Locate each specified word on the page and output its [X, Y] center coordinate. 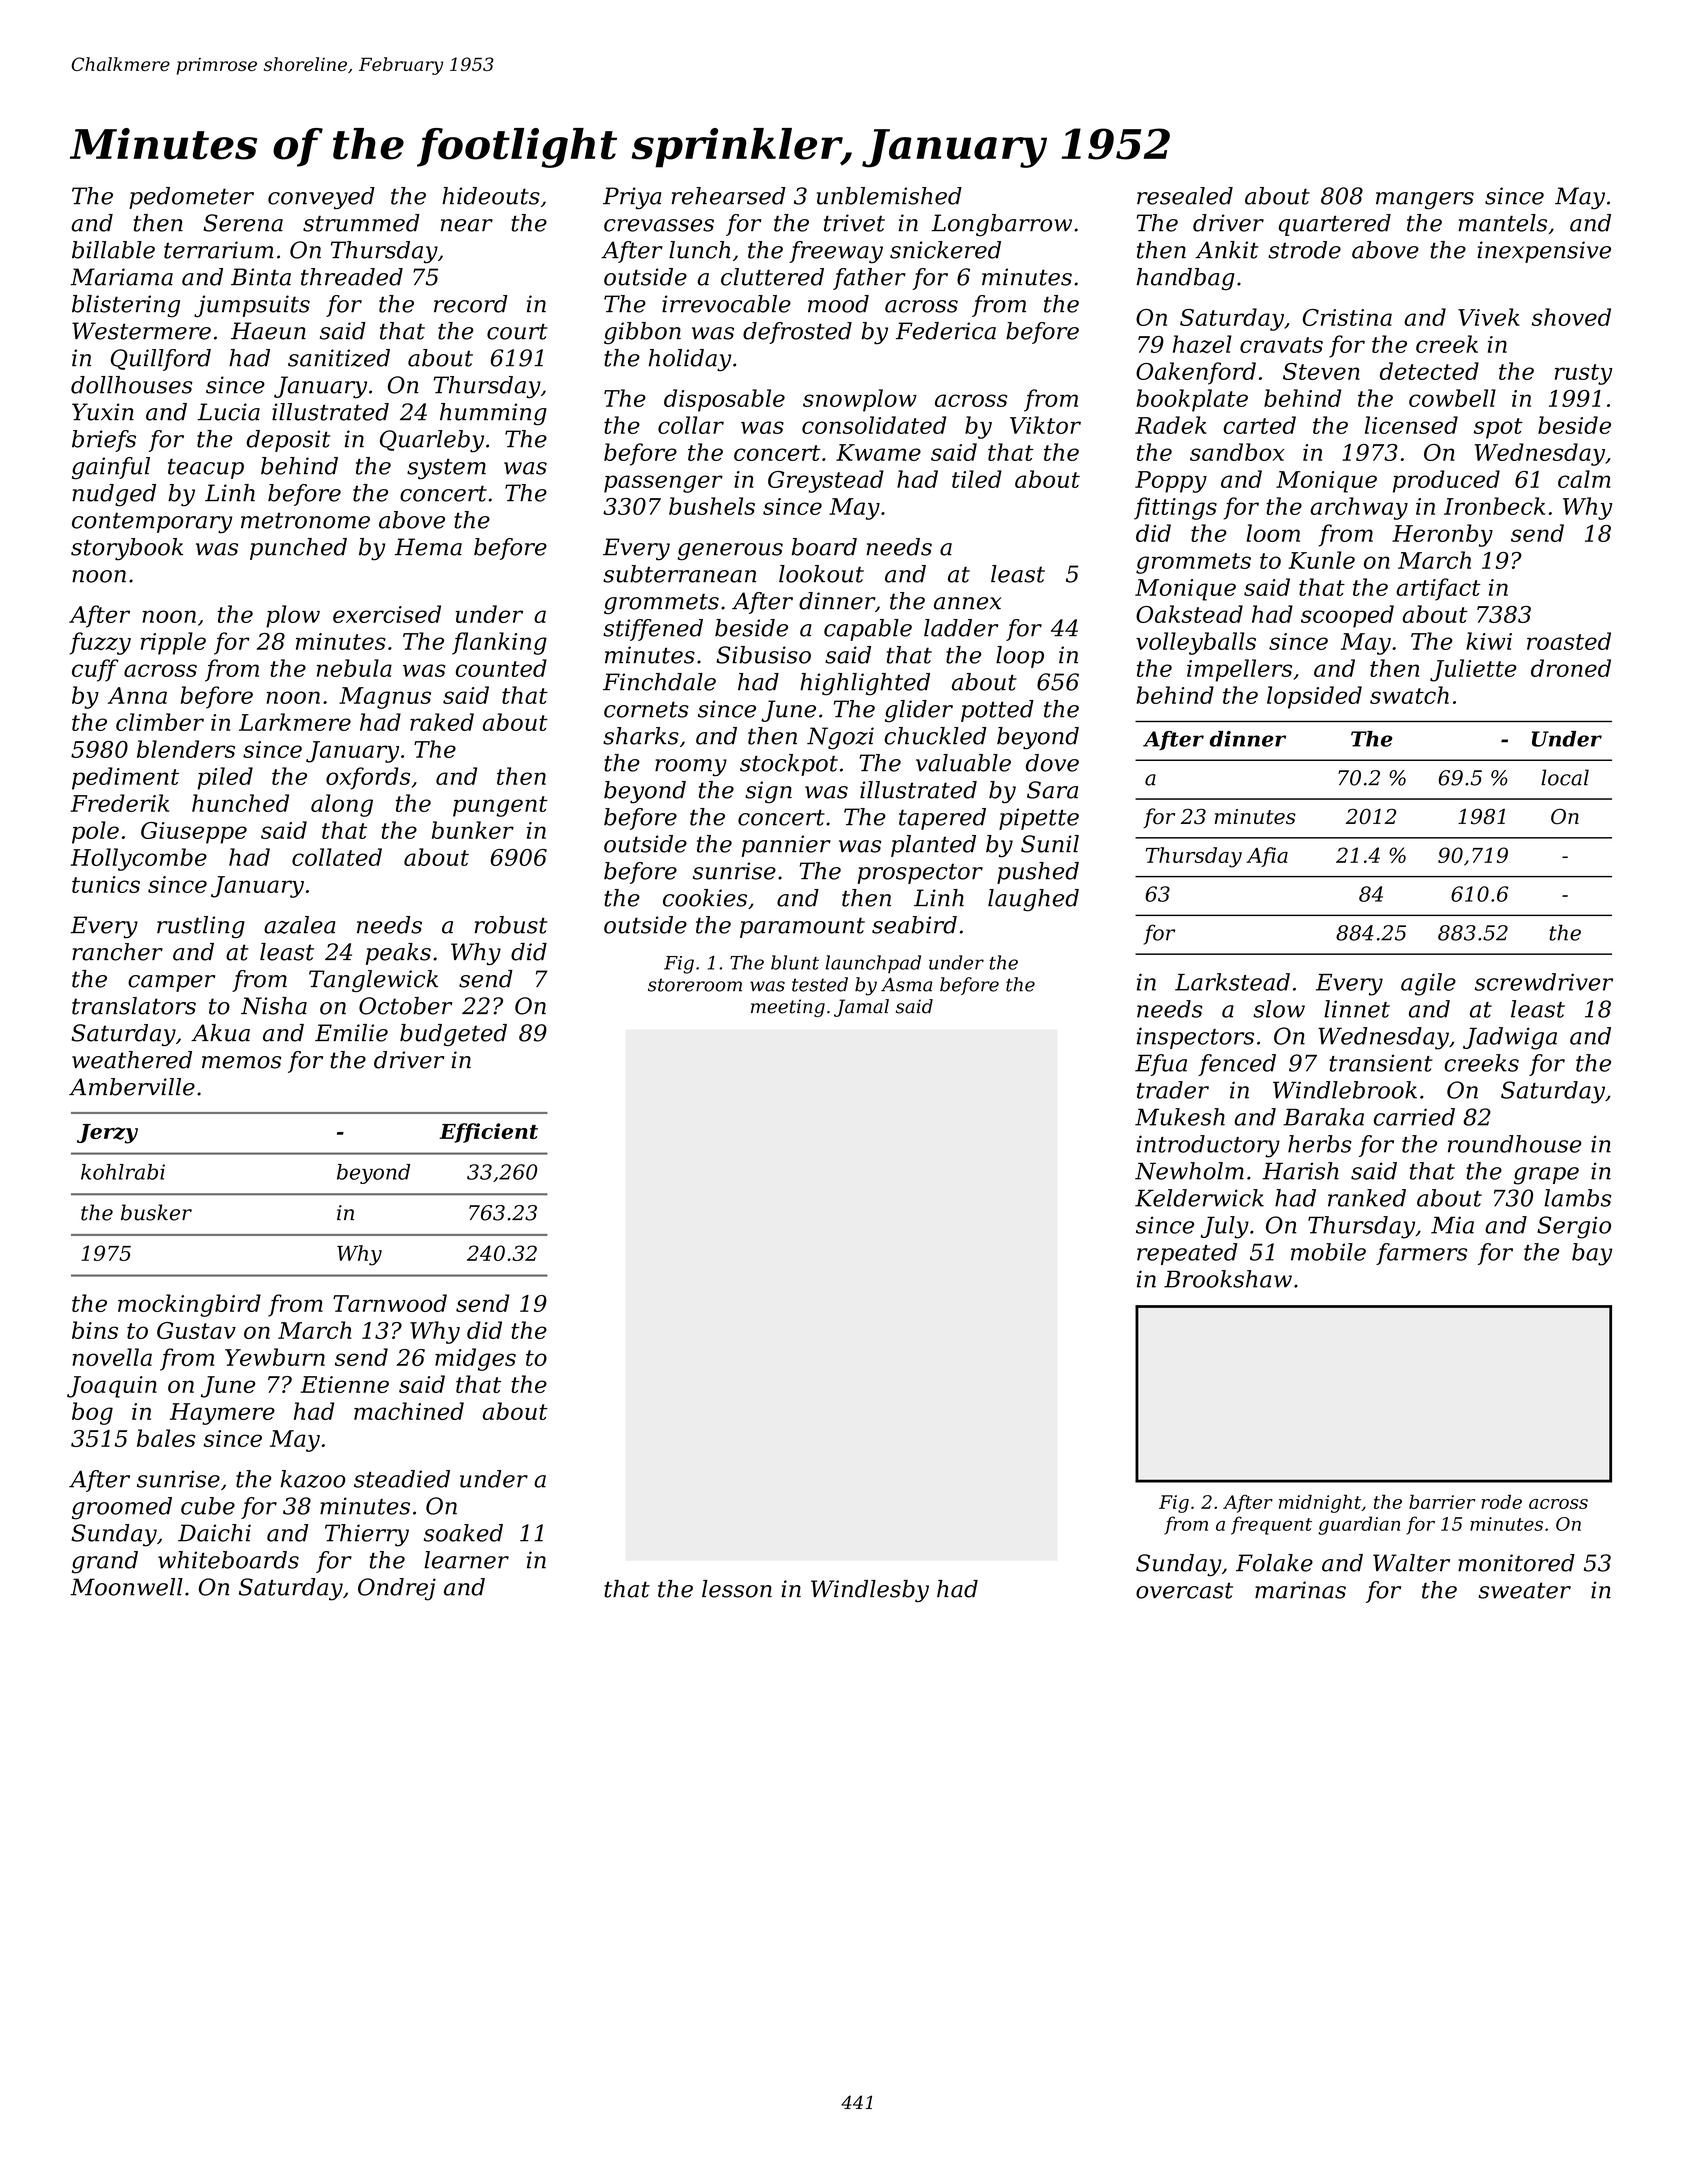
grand [105, 1562]
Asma [906, 985]
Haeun [268, 331]
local [1565, 777]
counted [501, 668]
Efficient [488, 1133]
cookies [705, 898]
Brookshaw [1228, 1279]
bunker [473, 830]
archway [1359, 508]
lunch [699, 250]
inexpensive [1544, 252]
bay [1592, 1254]
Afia [1267, 857]
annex [967, 603]
